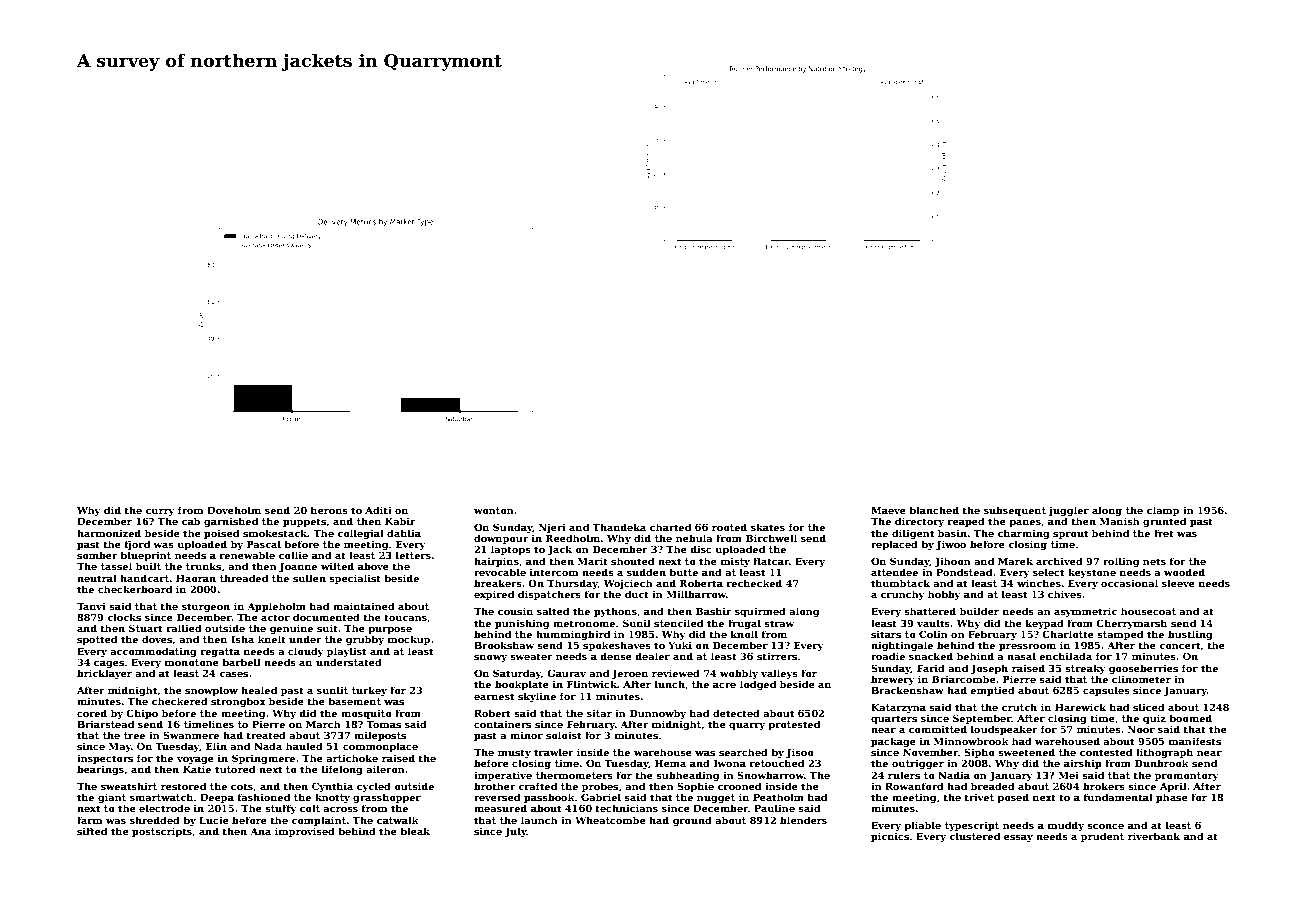  I want to click on shredded, so click(155, 820).
